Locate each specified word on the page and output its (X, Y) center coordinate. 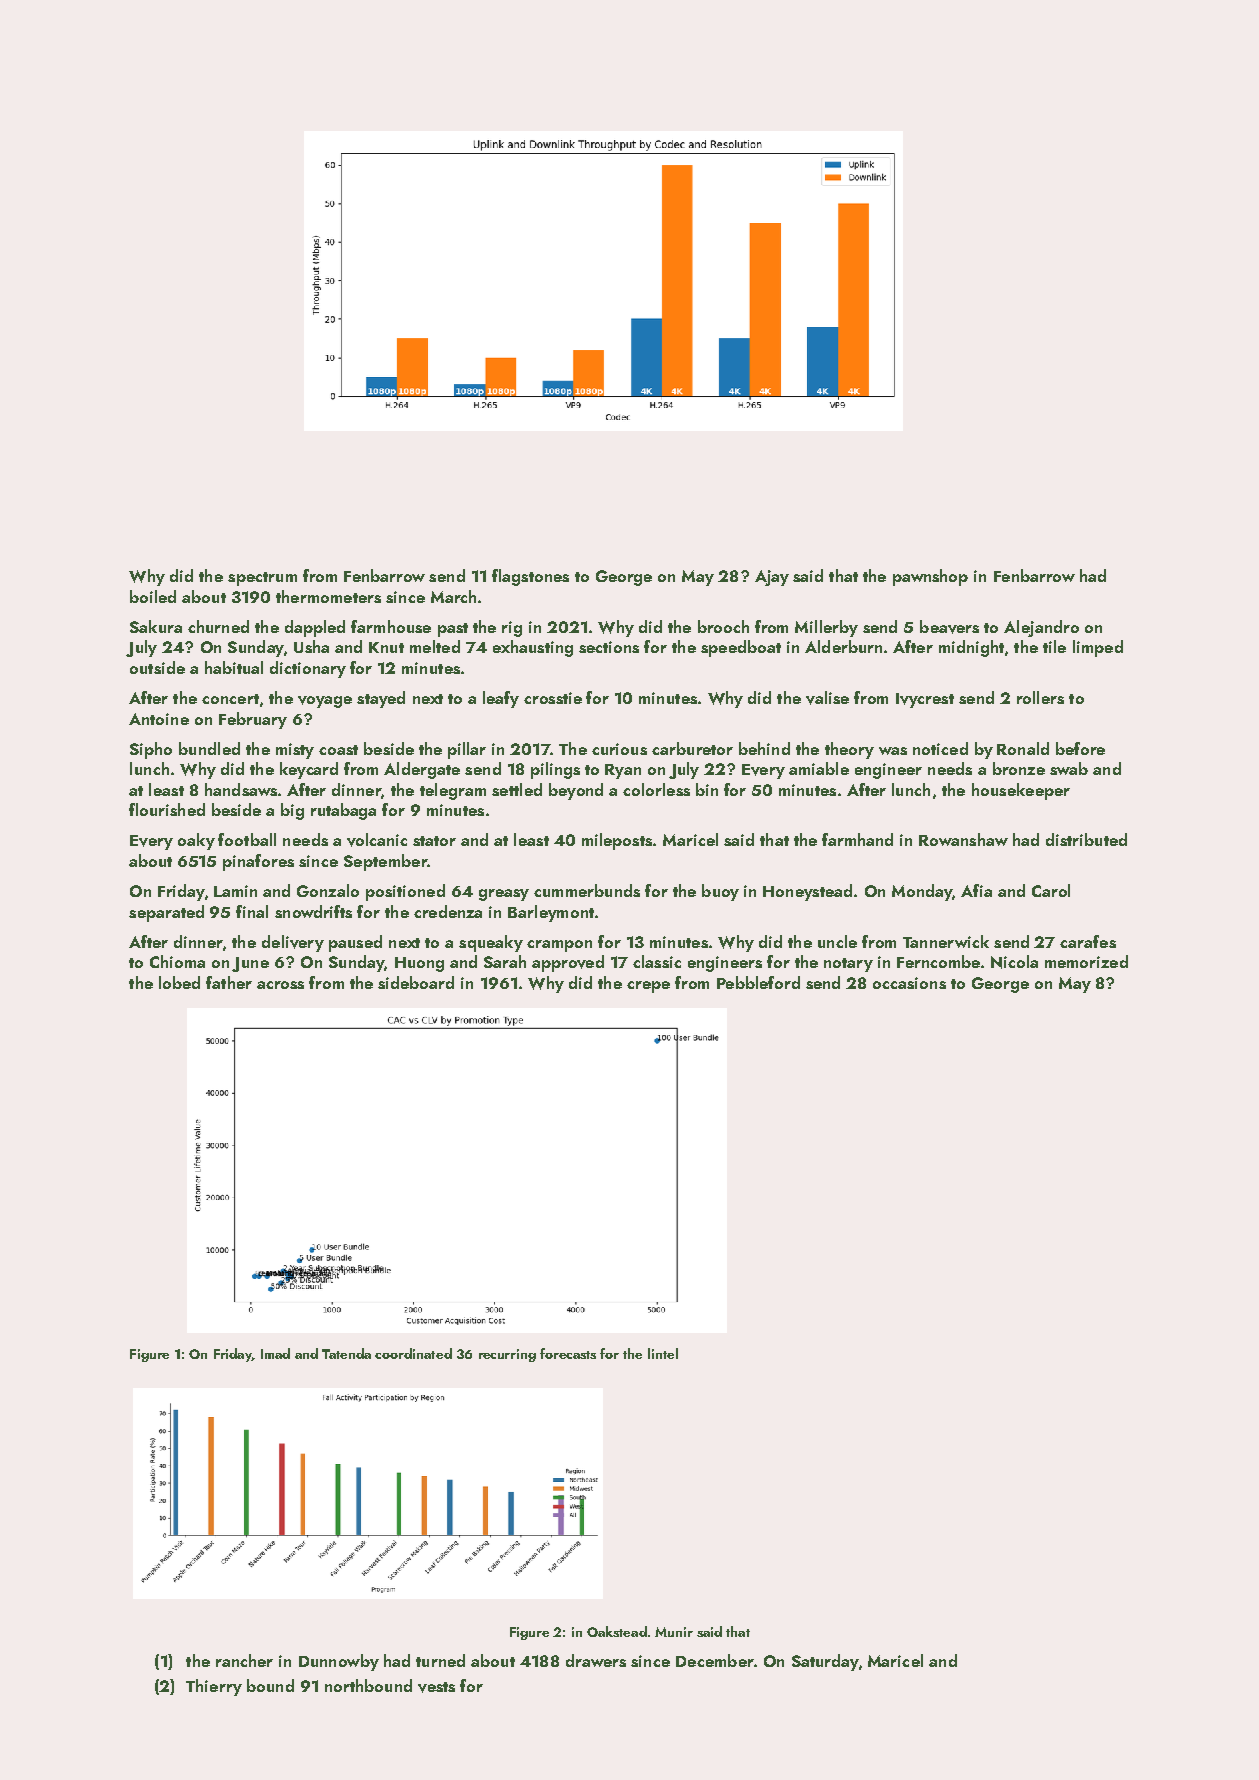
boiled (153, 596)
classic (657, 961)
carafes (1088, 941)
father (229, 982)
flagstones (530, 577)
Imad (275, 1353)
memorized (1086, 961)
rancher (244, 1660)
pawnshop (930, 577)
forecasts (568, 1353)
